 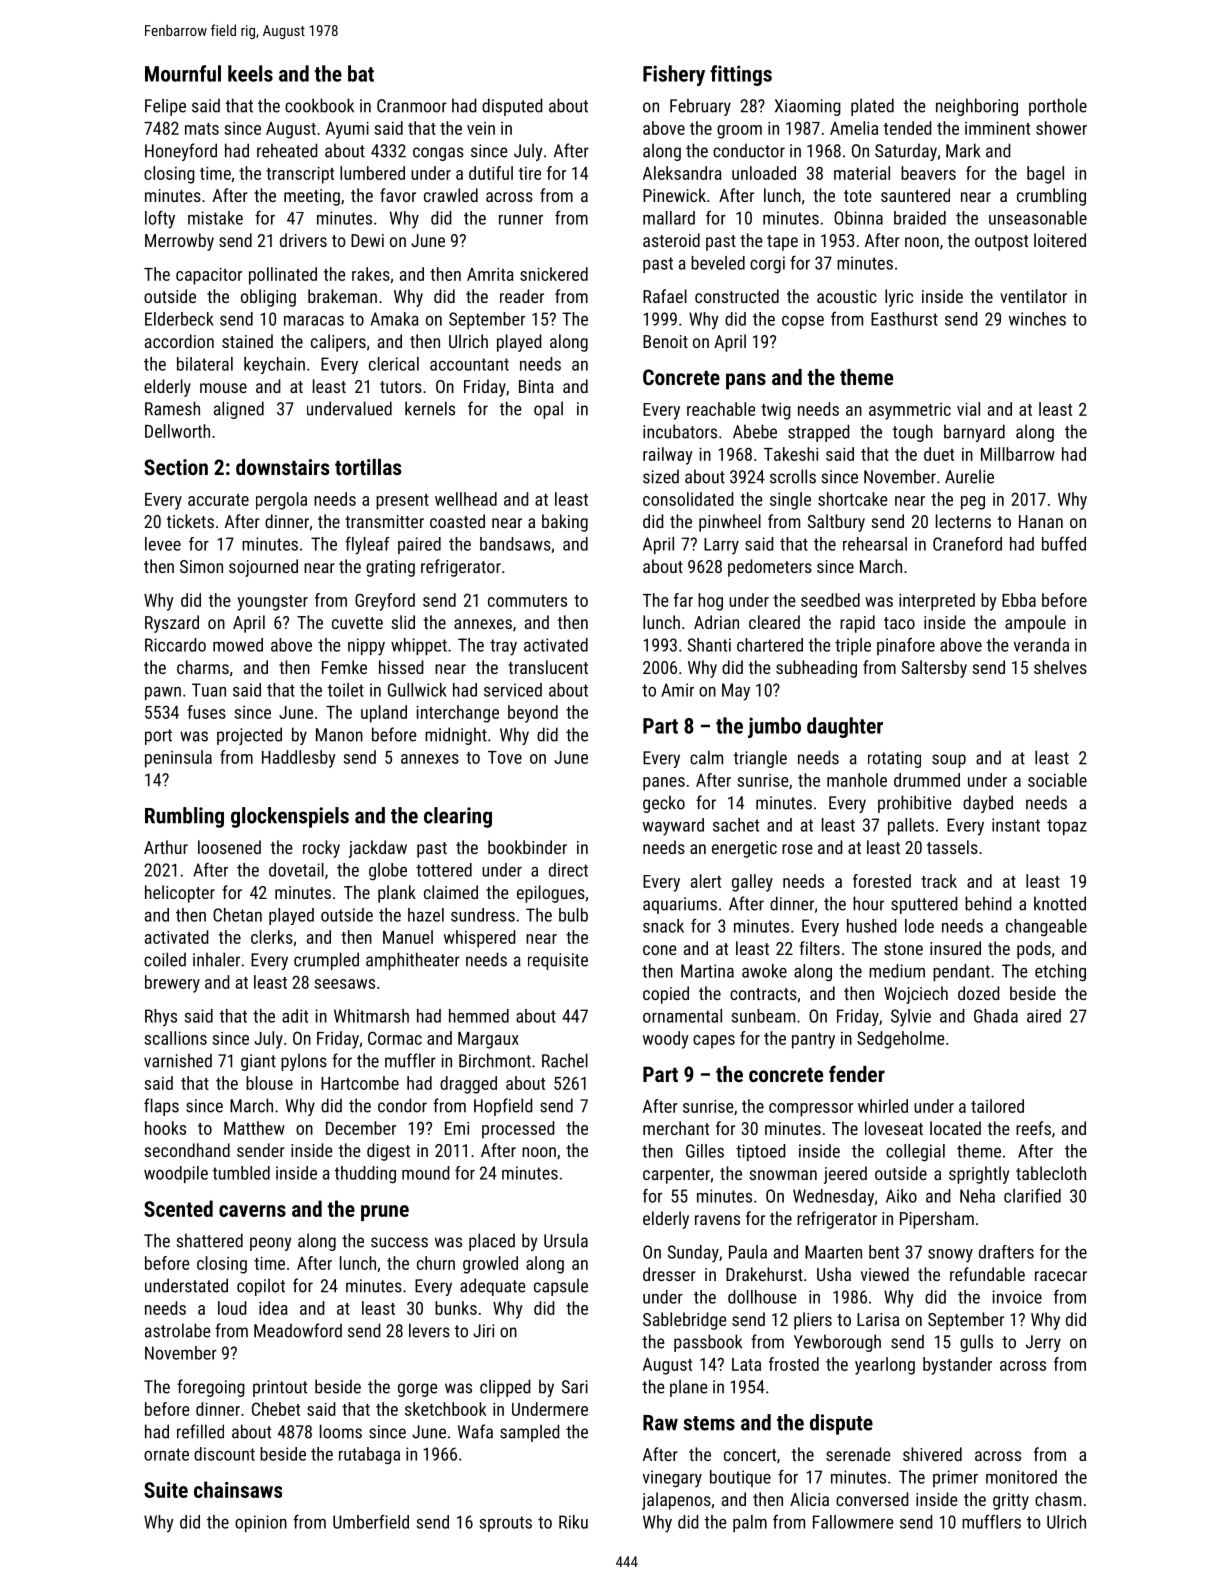 What do you see at coordinates (573, 1522) in the screenshot?
I see `Riku` at bounding box center [573, 1522].
